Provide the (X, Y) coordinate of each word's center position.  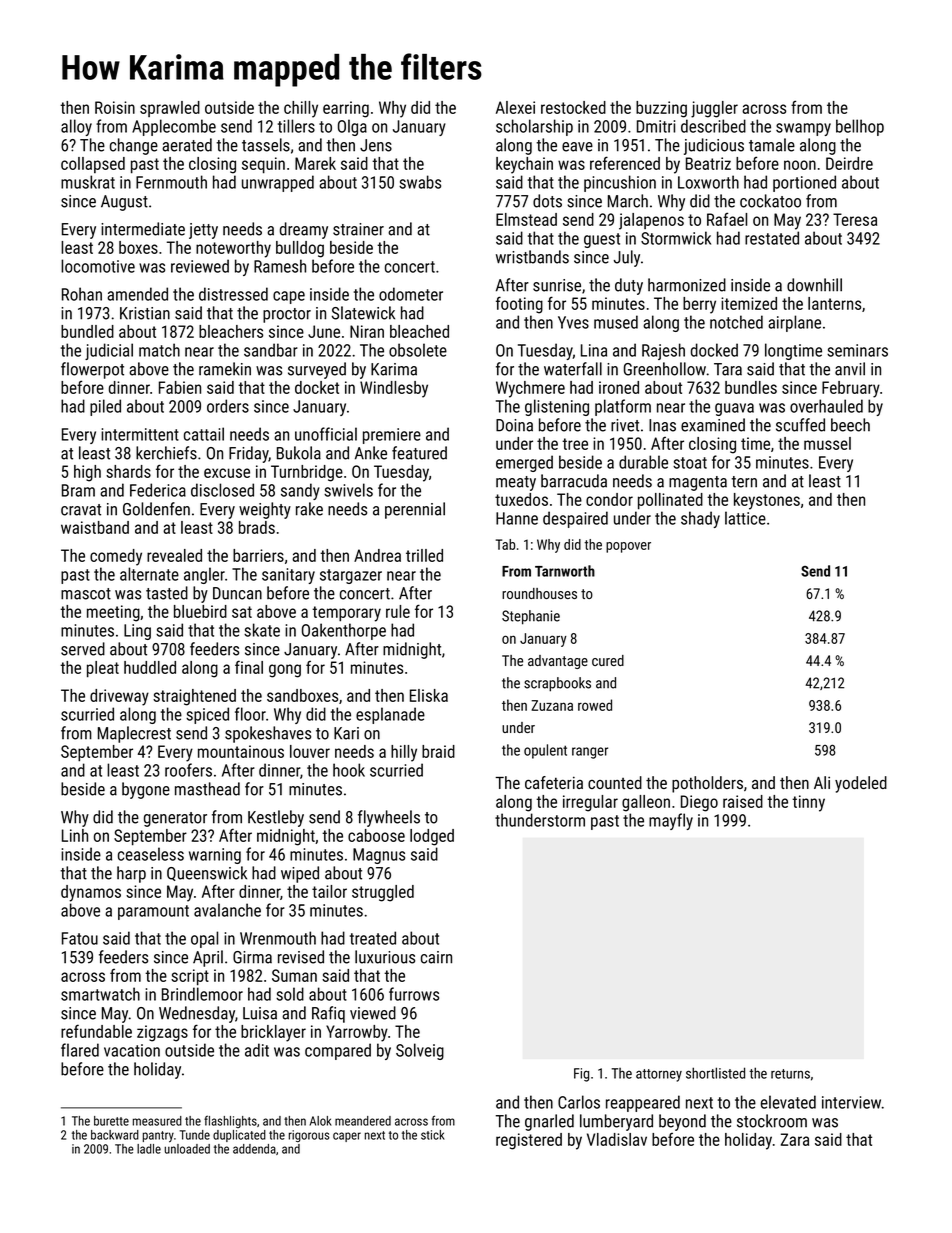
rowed (595, 705)
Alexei (515, 107)
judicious (714, 146)
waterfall (573, 369)
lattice (745, 518)
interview (851, 1102)
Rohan (82, 294)
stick (433, 1135)
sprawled (170, 109)
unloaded (187, 1149)
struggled (383, 893)
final (249, 667)
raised (743, 801)
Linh (75, 835)
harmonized (687, 285)
